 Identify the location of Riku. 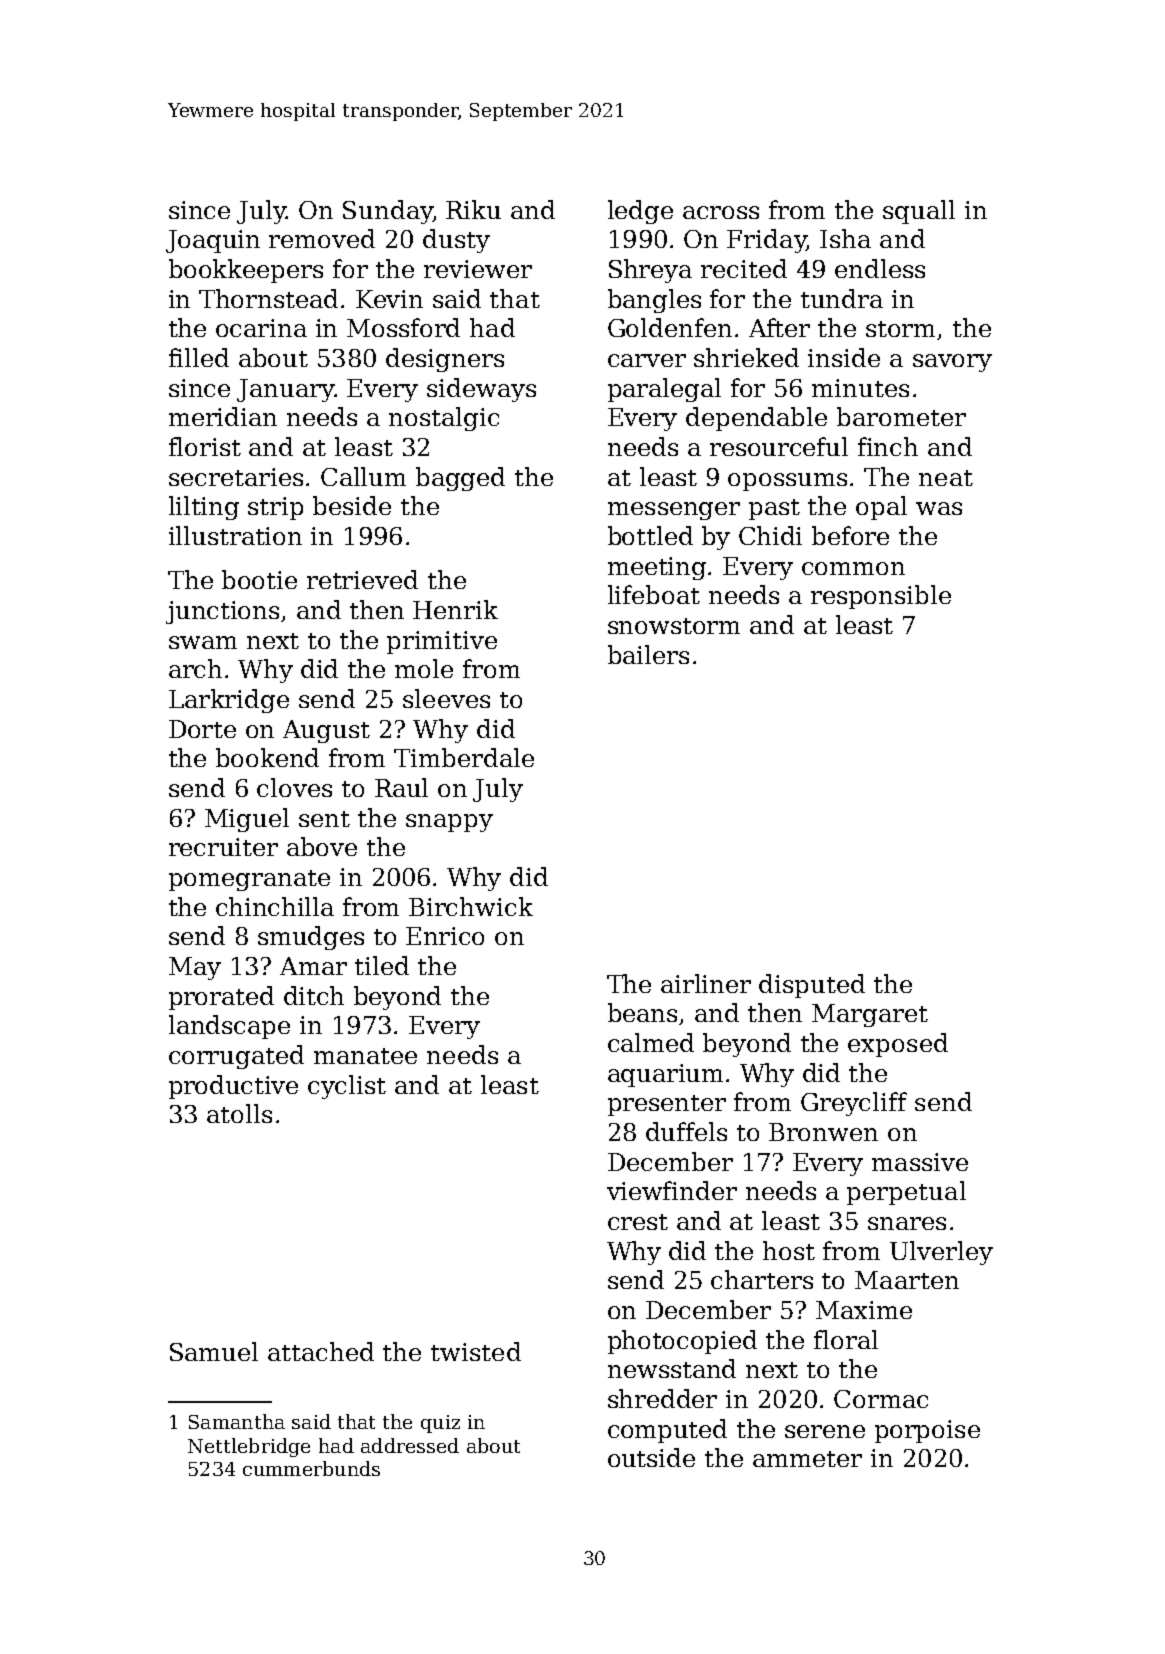
(473, 209).
